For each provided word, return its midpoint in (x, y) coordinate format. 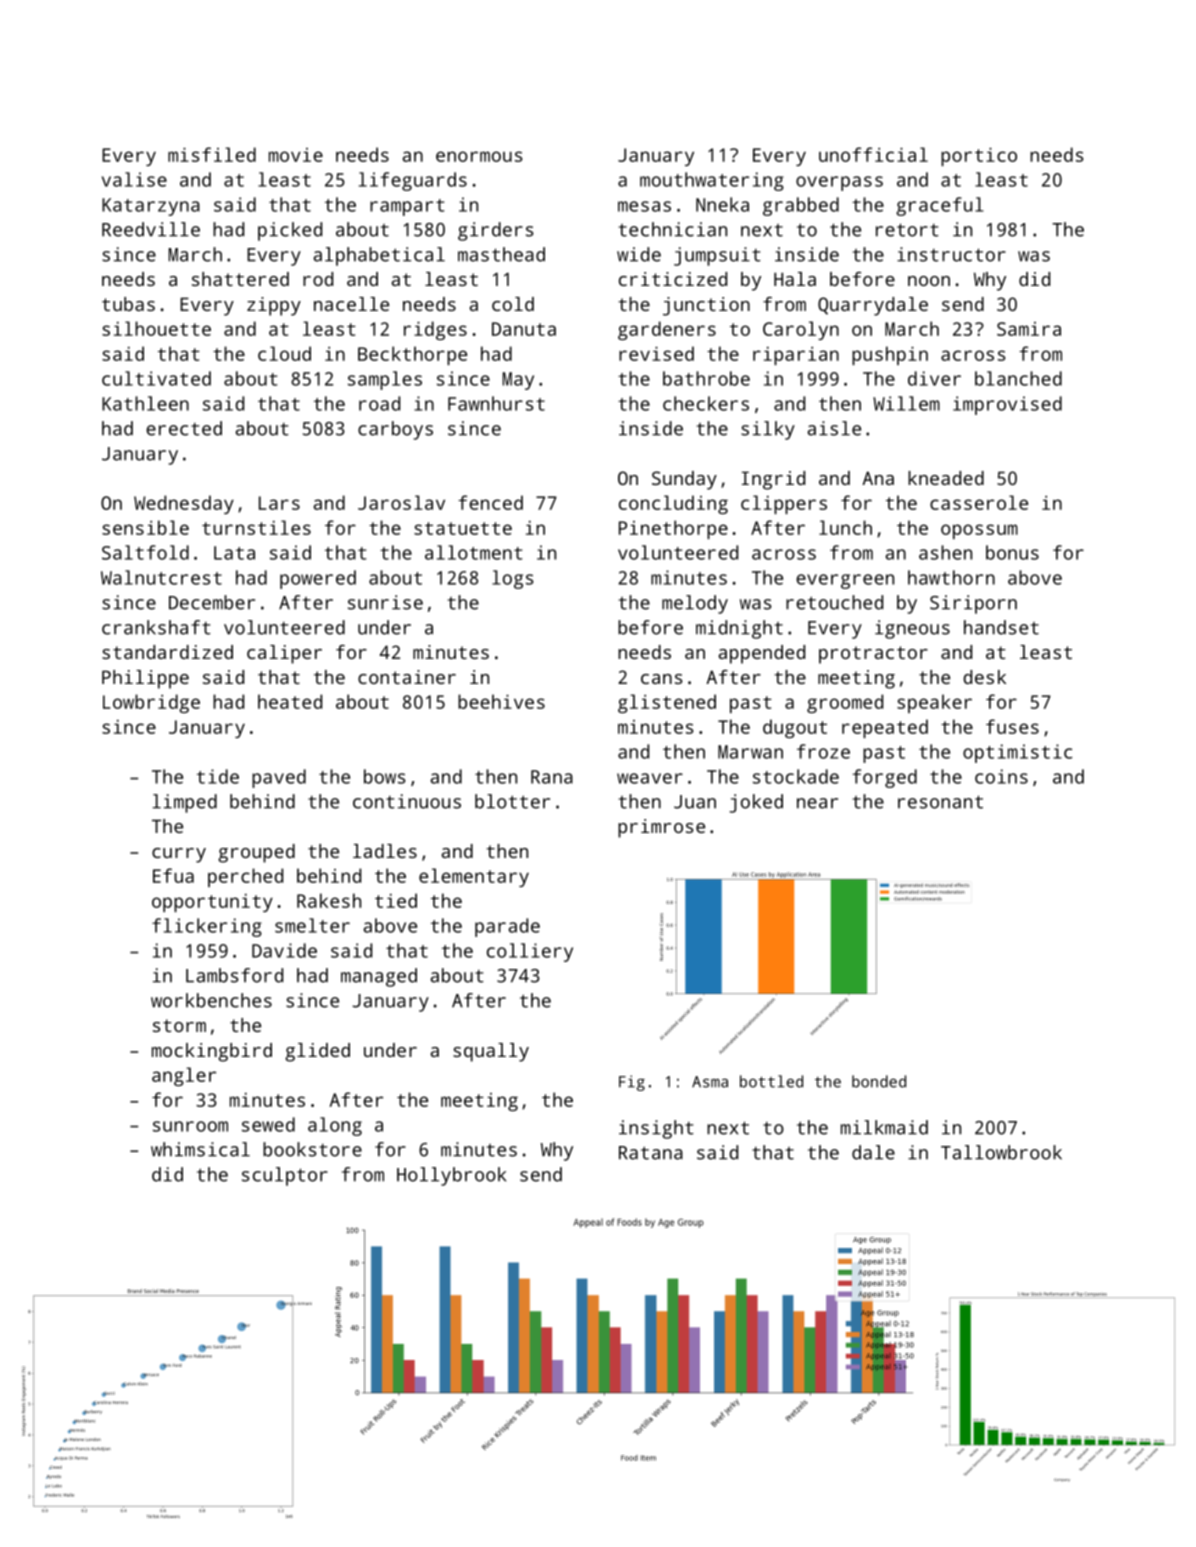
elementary (474, 877)
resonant (940, 802)
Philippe (145, 679)
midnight (739, 629)
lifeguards (413, 181)
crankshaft (156, 627)
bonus (1012, 552)
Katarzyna (151, 207)
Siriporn (973, 604)
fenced (490, 502)
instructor (951, 254)
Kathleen (145, 403)
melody (695, 604)
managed (379, 977)
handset (1001, 627)
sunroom (190, 1126)
